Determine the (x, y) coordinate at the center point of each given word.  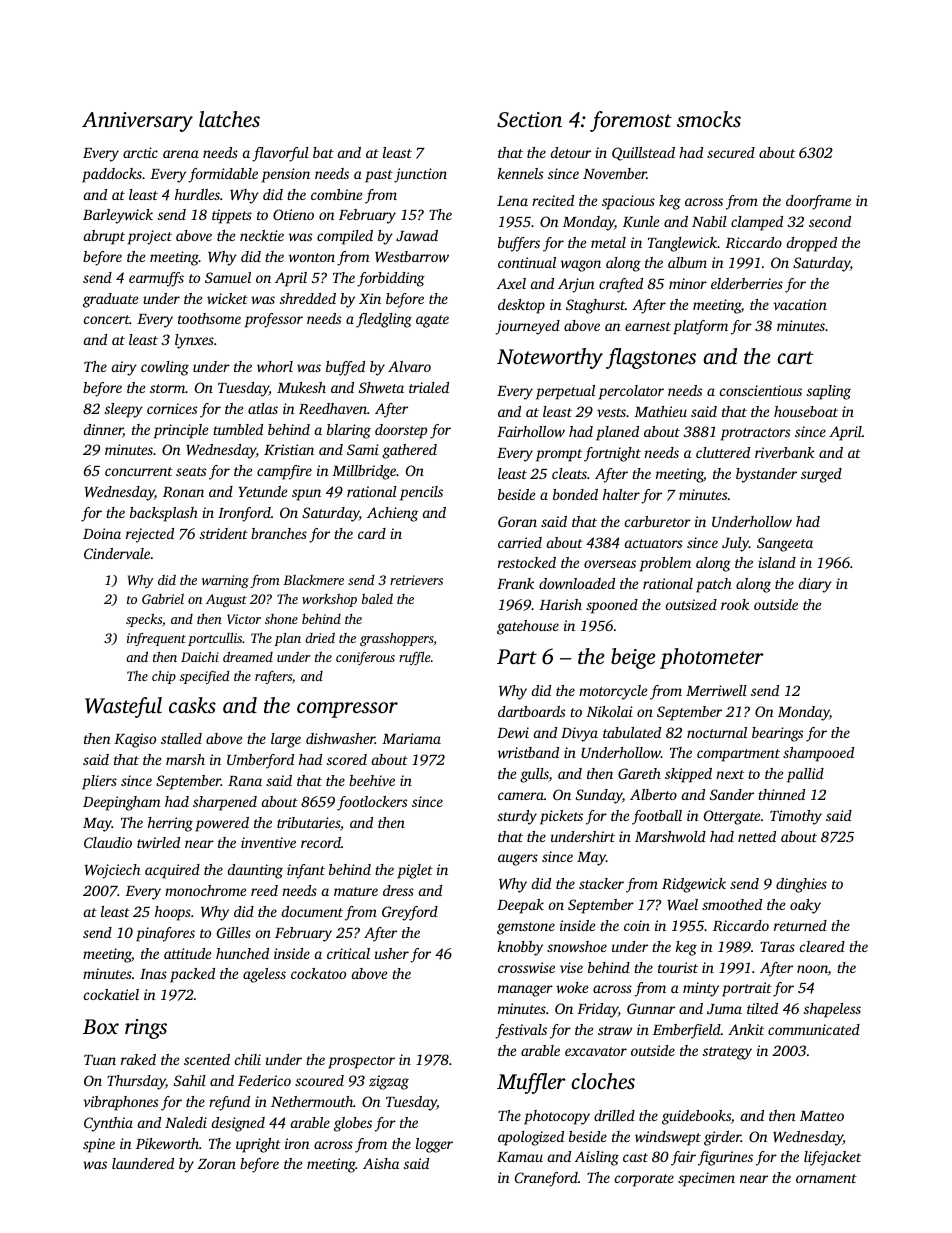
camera (521, 796)
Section (529, 120)
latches (229, 119)
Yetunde (262, 491)
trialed (429, 387)
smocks (709, 119)
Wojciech (112, 871)
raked (138, 1059)
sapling (829, 392)
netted (757, 836)
